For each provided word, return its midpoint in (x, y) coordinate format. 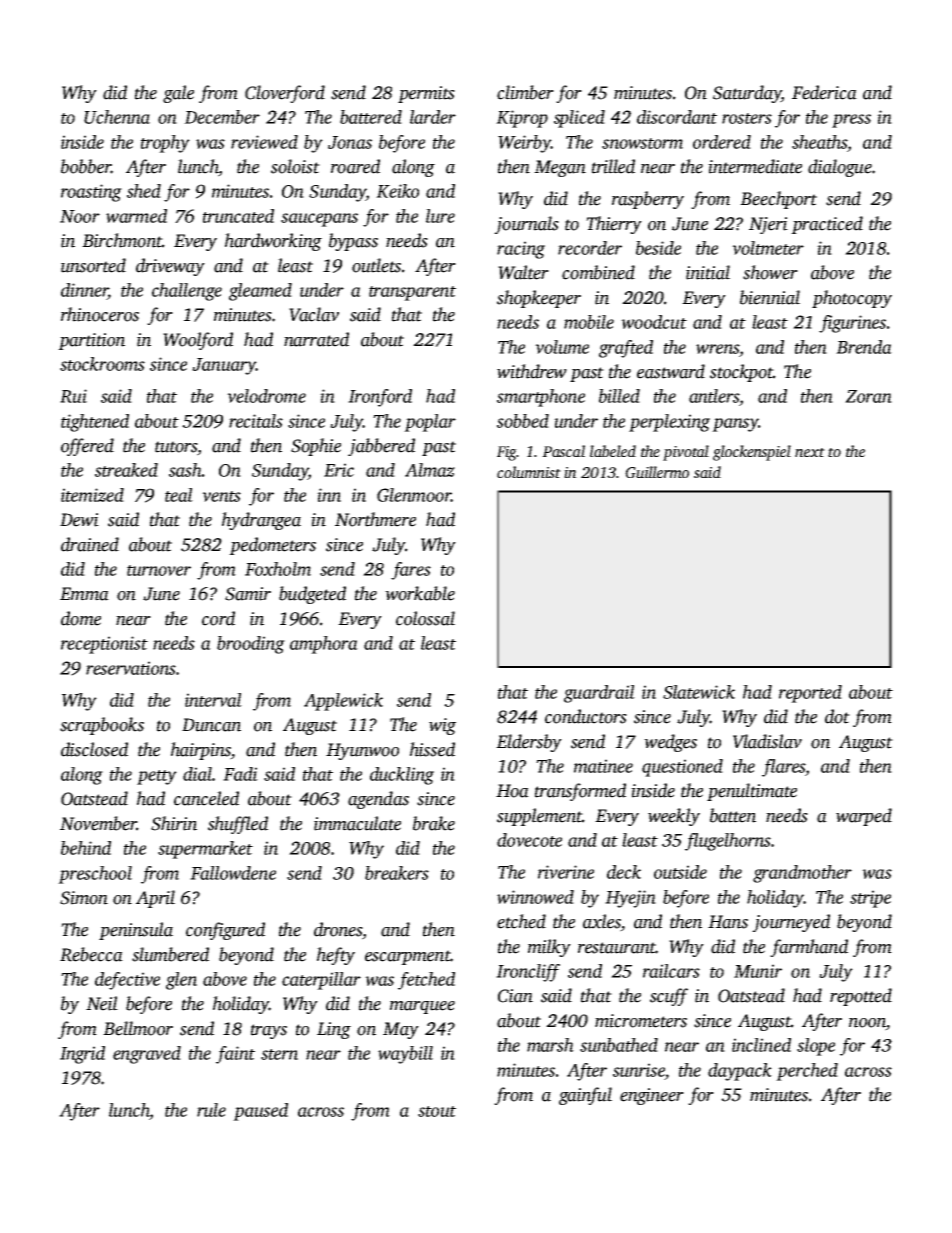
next (810, 452)
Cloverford (285, 94)
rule (211, 1110)
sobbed (523, 421)
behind (86, 848)
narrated (316, 339)
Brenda (864, 347)
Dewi (79, 520)
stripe (870, 899)
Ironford (380, 398)
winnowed (535, 897)
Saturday (747, 94)
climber (525, 92)
